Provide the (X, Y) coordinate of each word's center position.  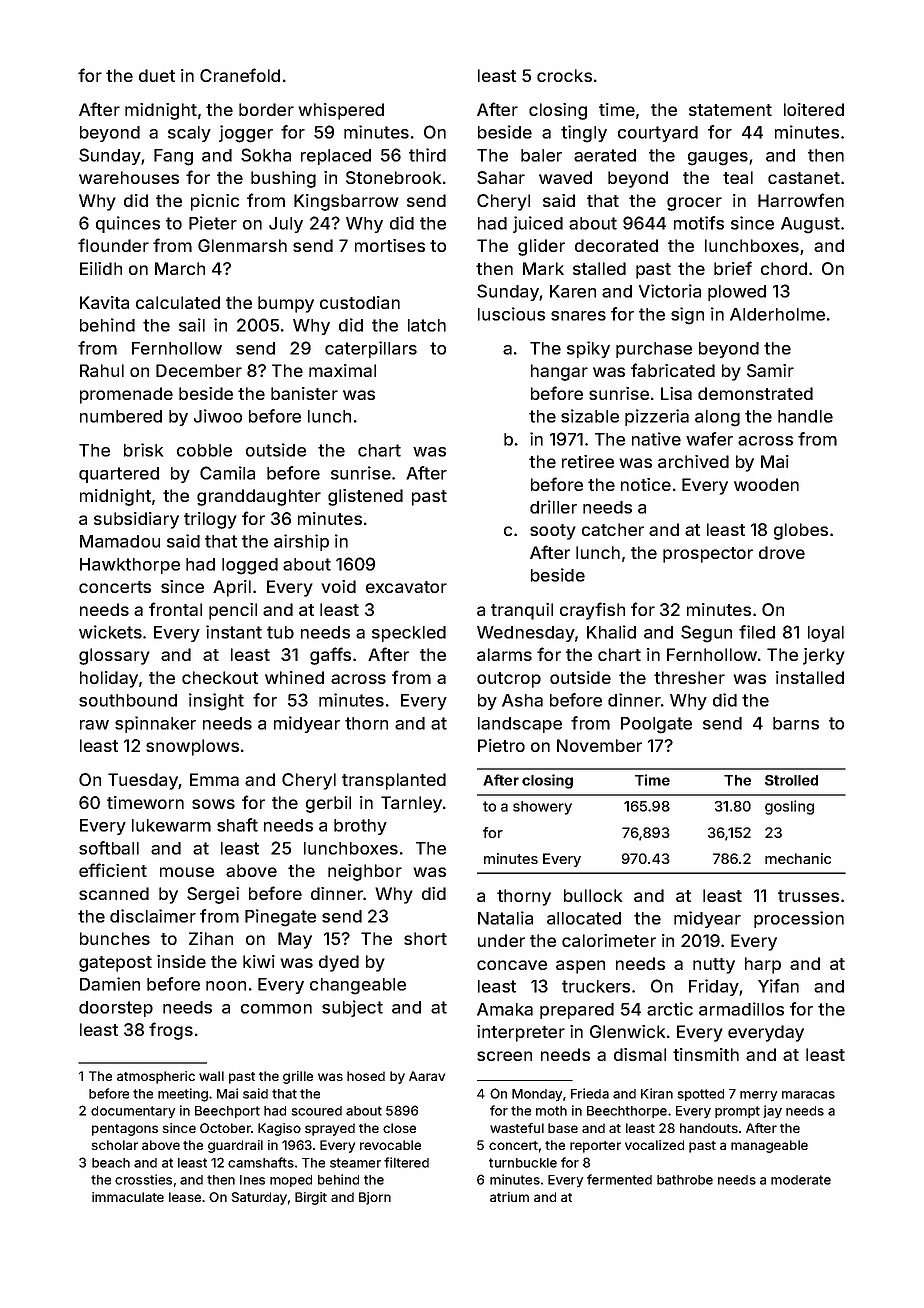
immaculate (128, 1197)
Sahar (501, 177)
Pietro (501, 745)
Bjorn (375, 1198)
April (232, 588)
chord (784, 268)
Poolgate (656, 725)
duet (157, 75)
